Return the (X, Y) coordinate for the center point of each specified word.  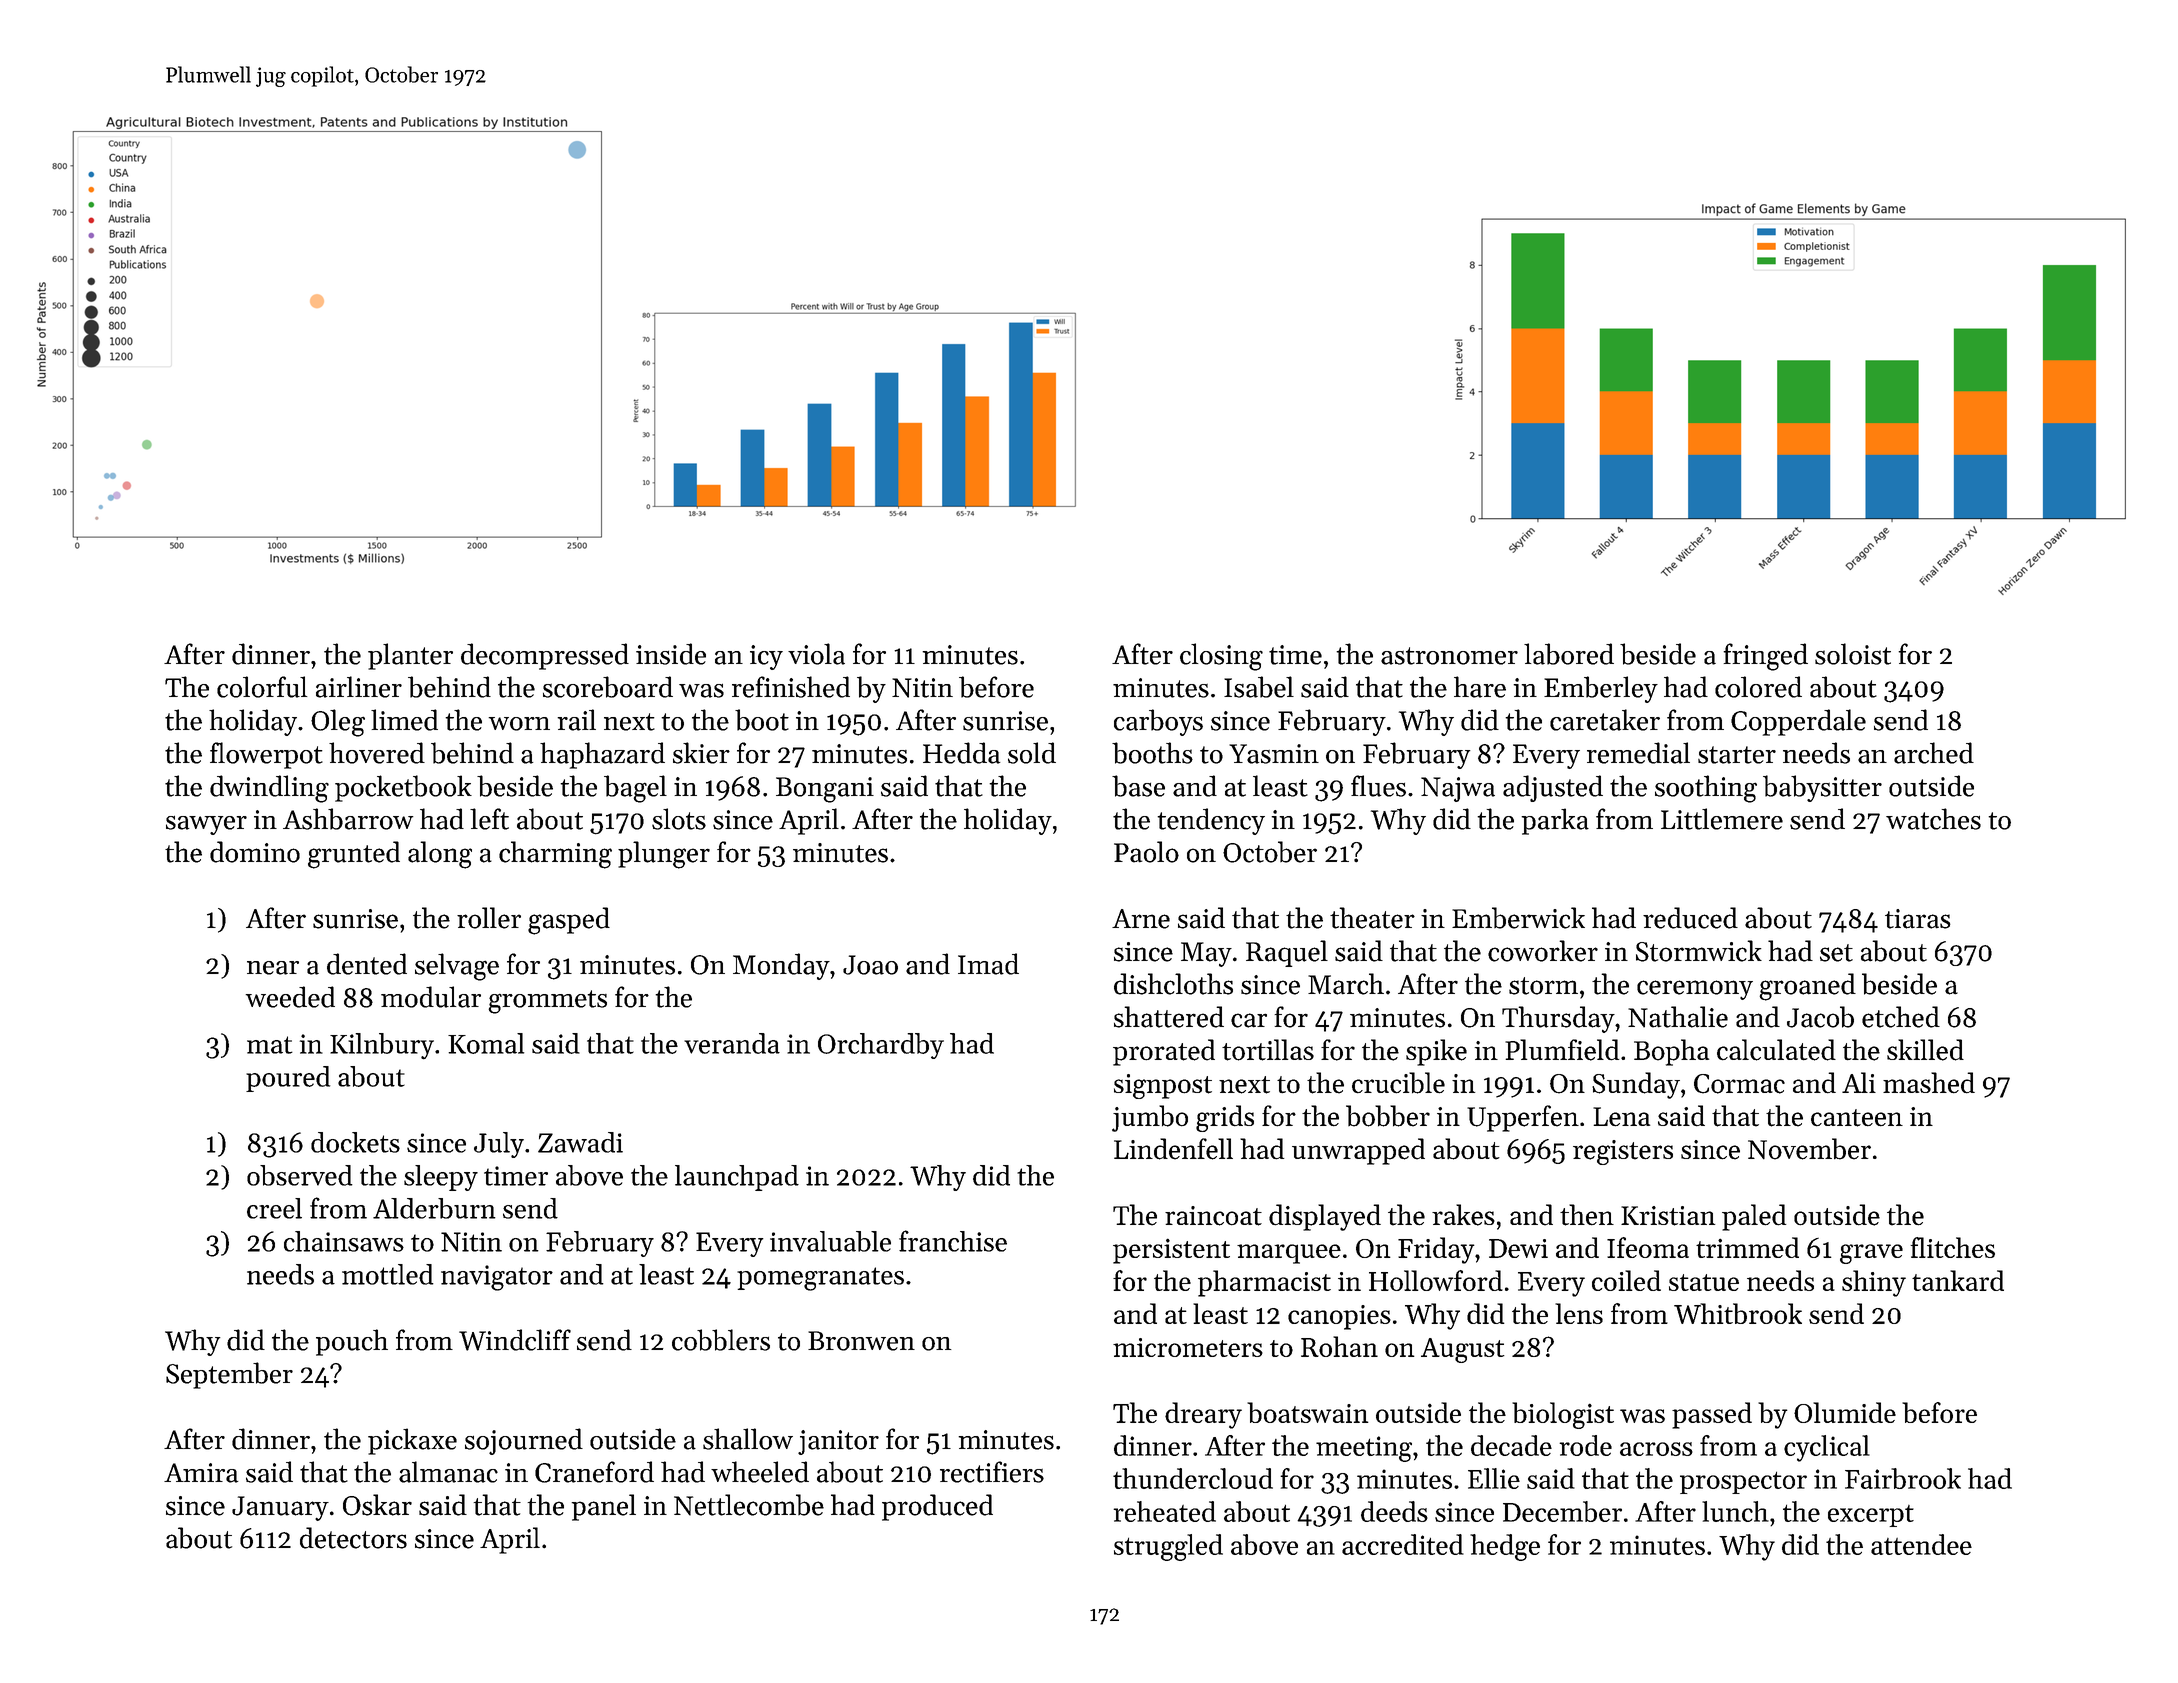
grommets (547, 1002)
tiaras (1918, 919)
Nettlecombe (749, 1505)
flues (1378, 786)
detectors (353, 1538)
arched (1934, 753)
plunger (664, 855)
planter (410, 656)
